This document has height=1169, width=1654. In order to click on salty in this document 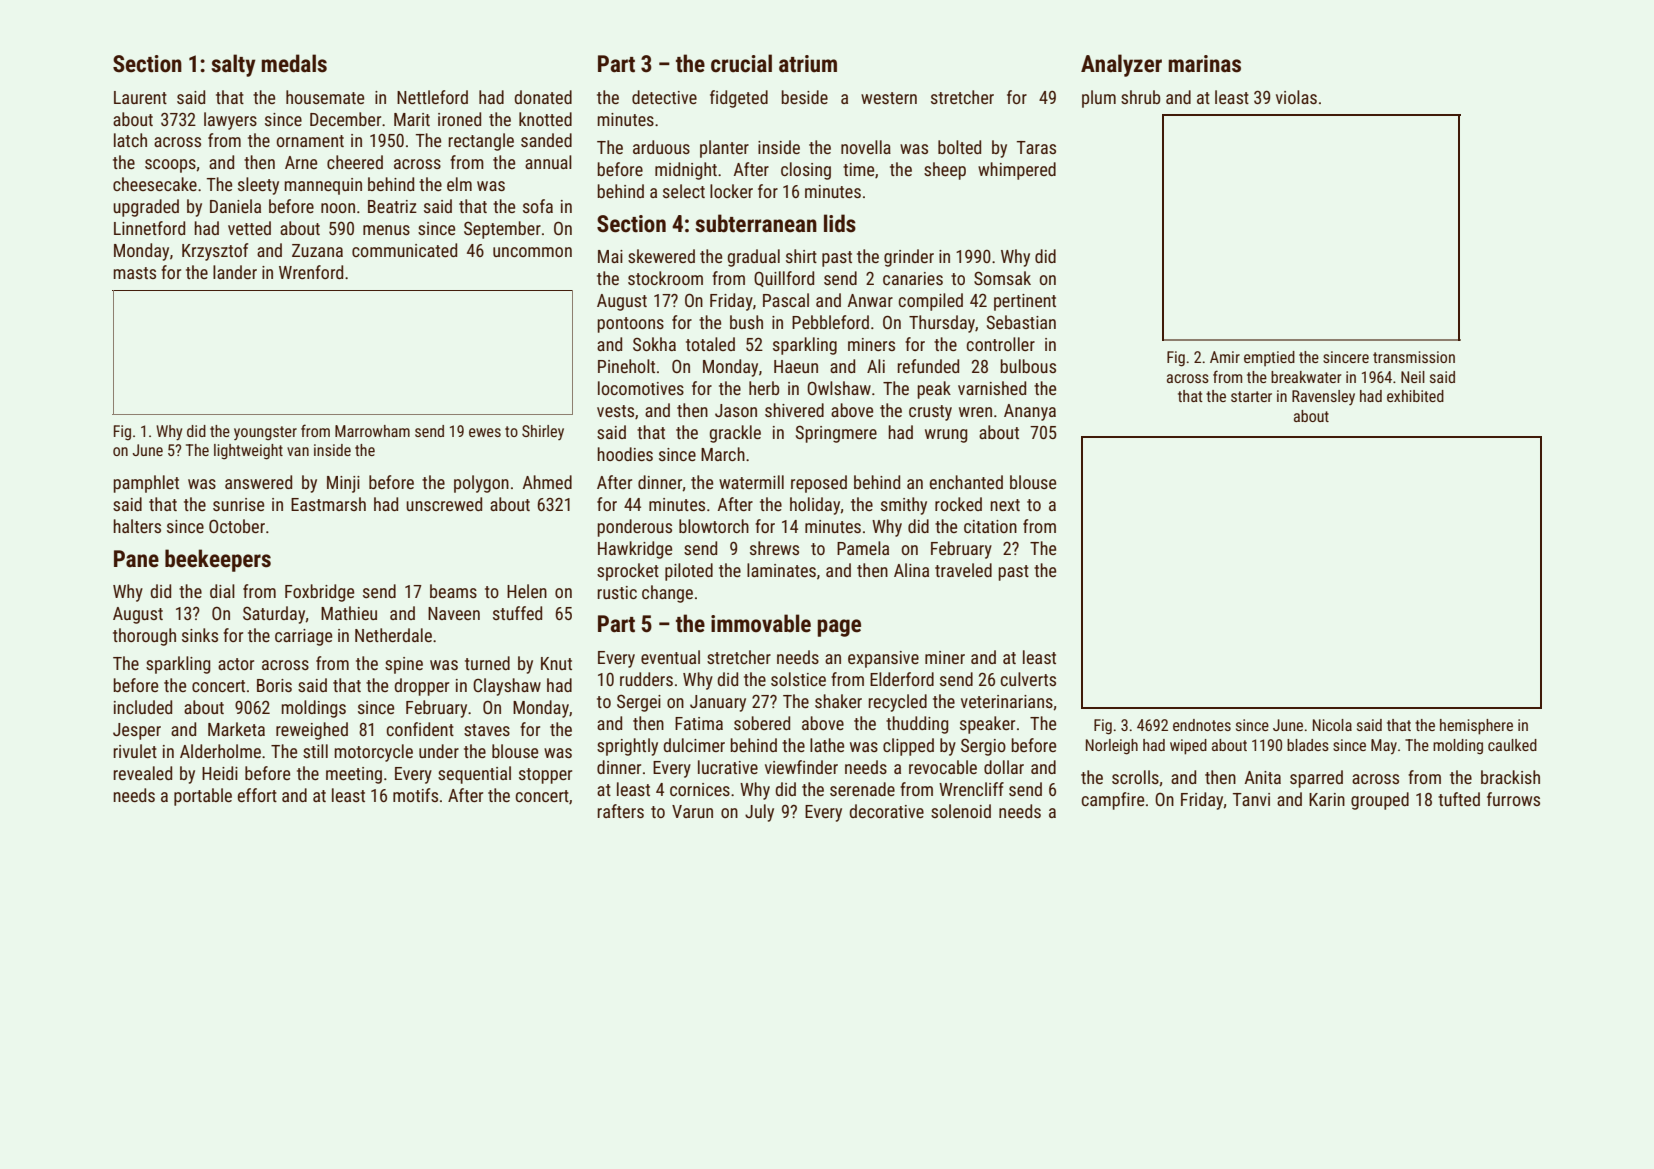, I will do `click(233, 65)`.
